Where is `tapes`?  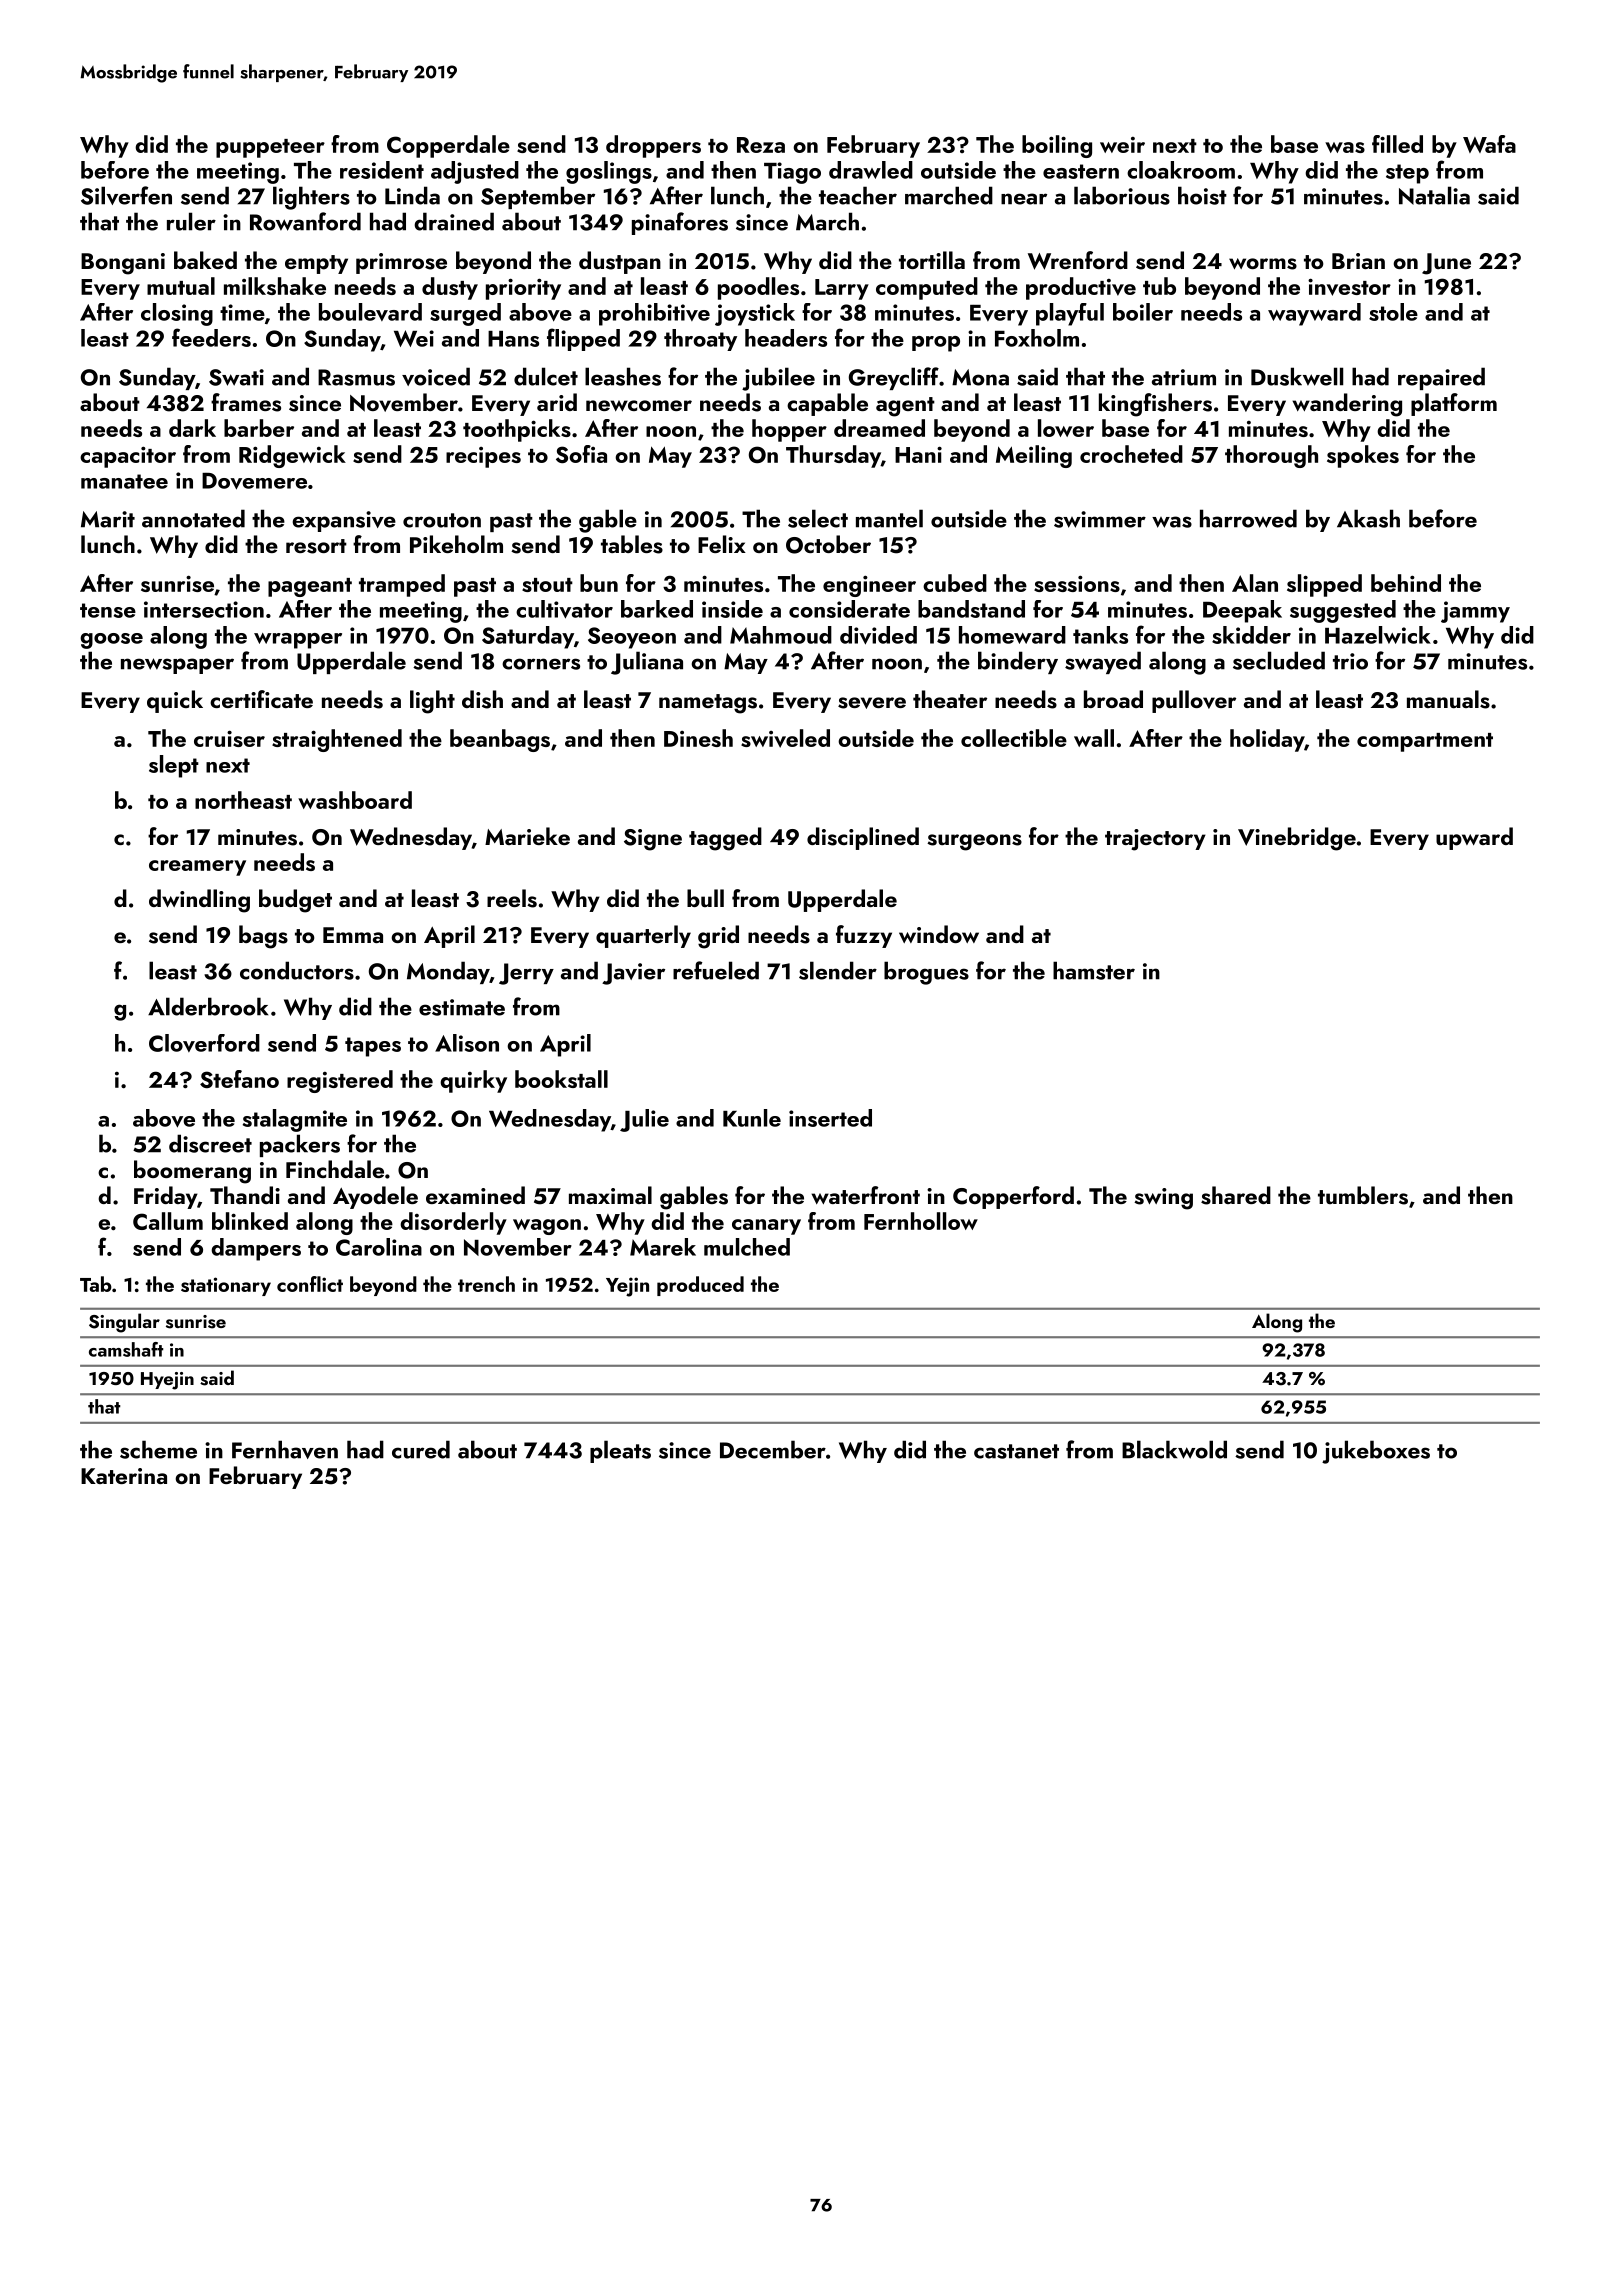 tapes is located at coordinates (373, 1047).
